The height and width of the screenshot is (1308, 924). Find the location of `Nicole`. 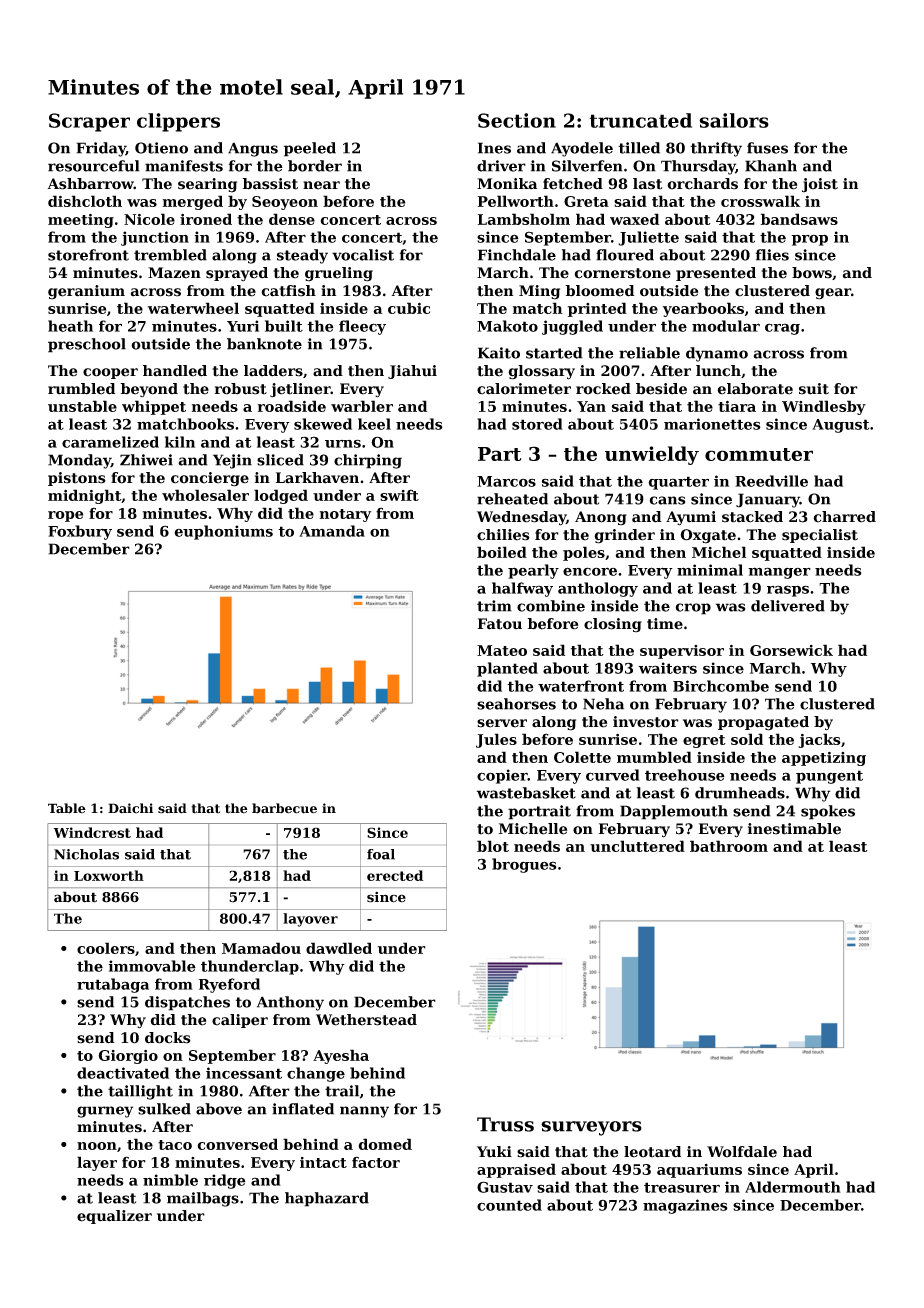

Nicole is located at coordinates (149, 219).
